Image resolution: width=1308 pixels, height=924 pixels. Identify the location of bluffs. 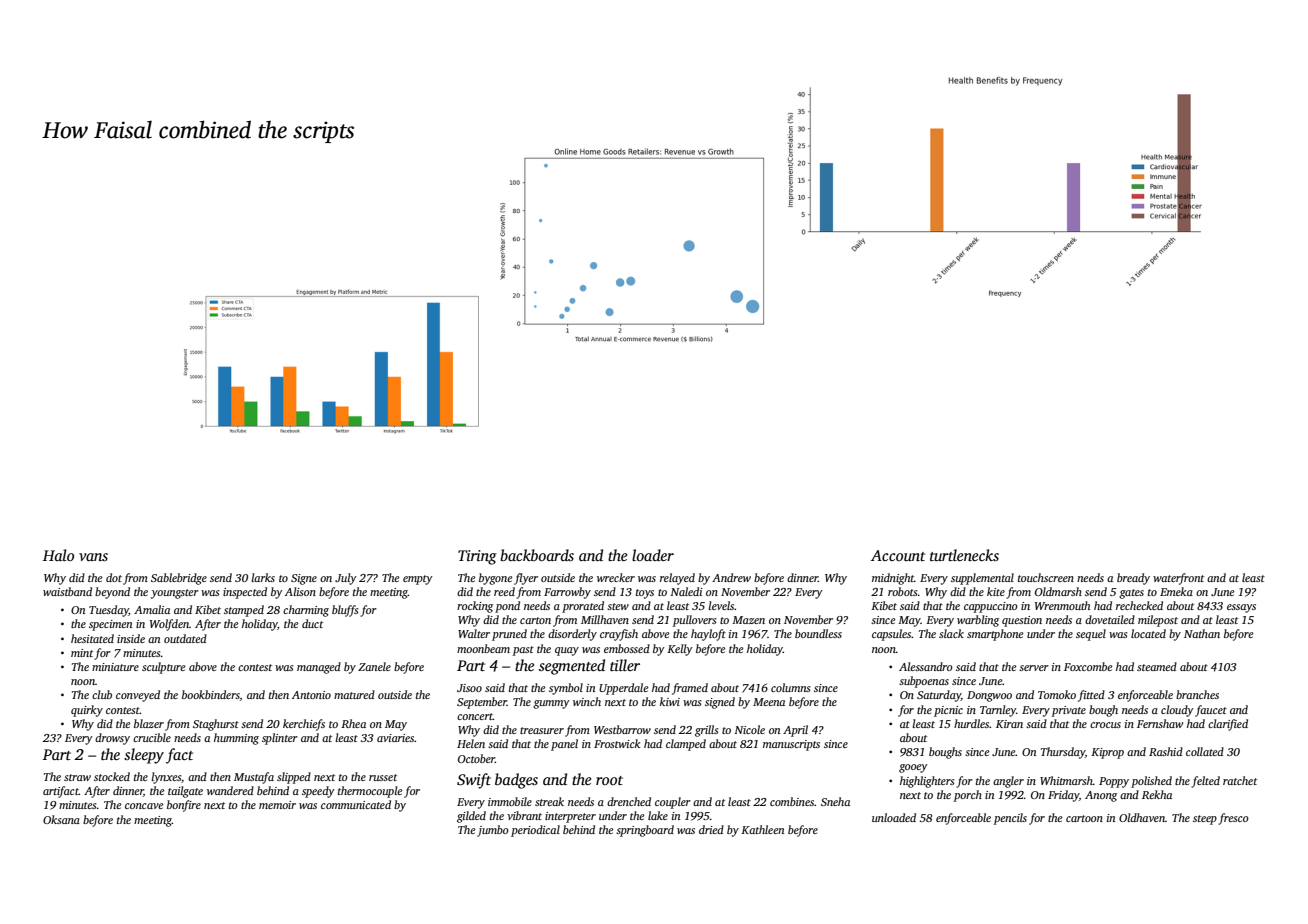
(345, 611).
